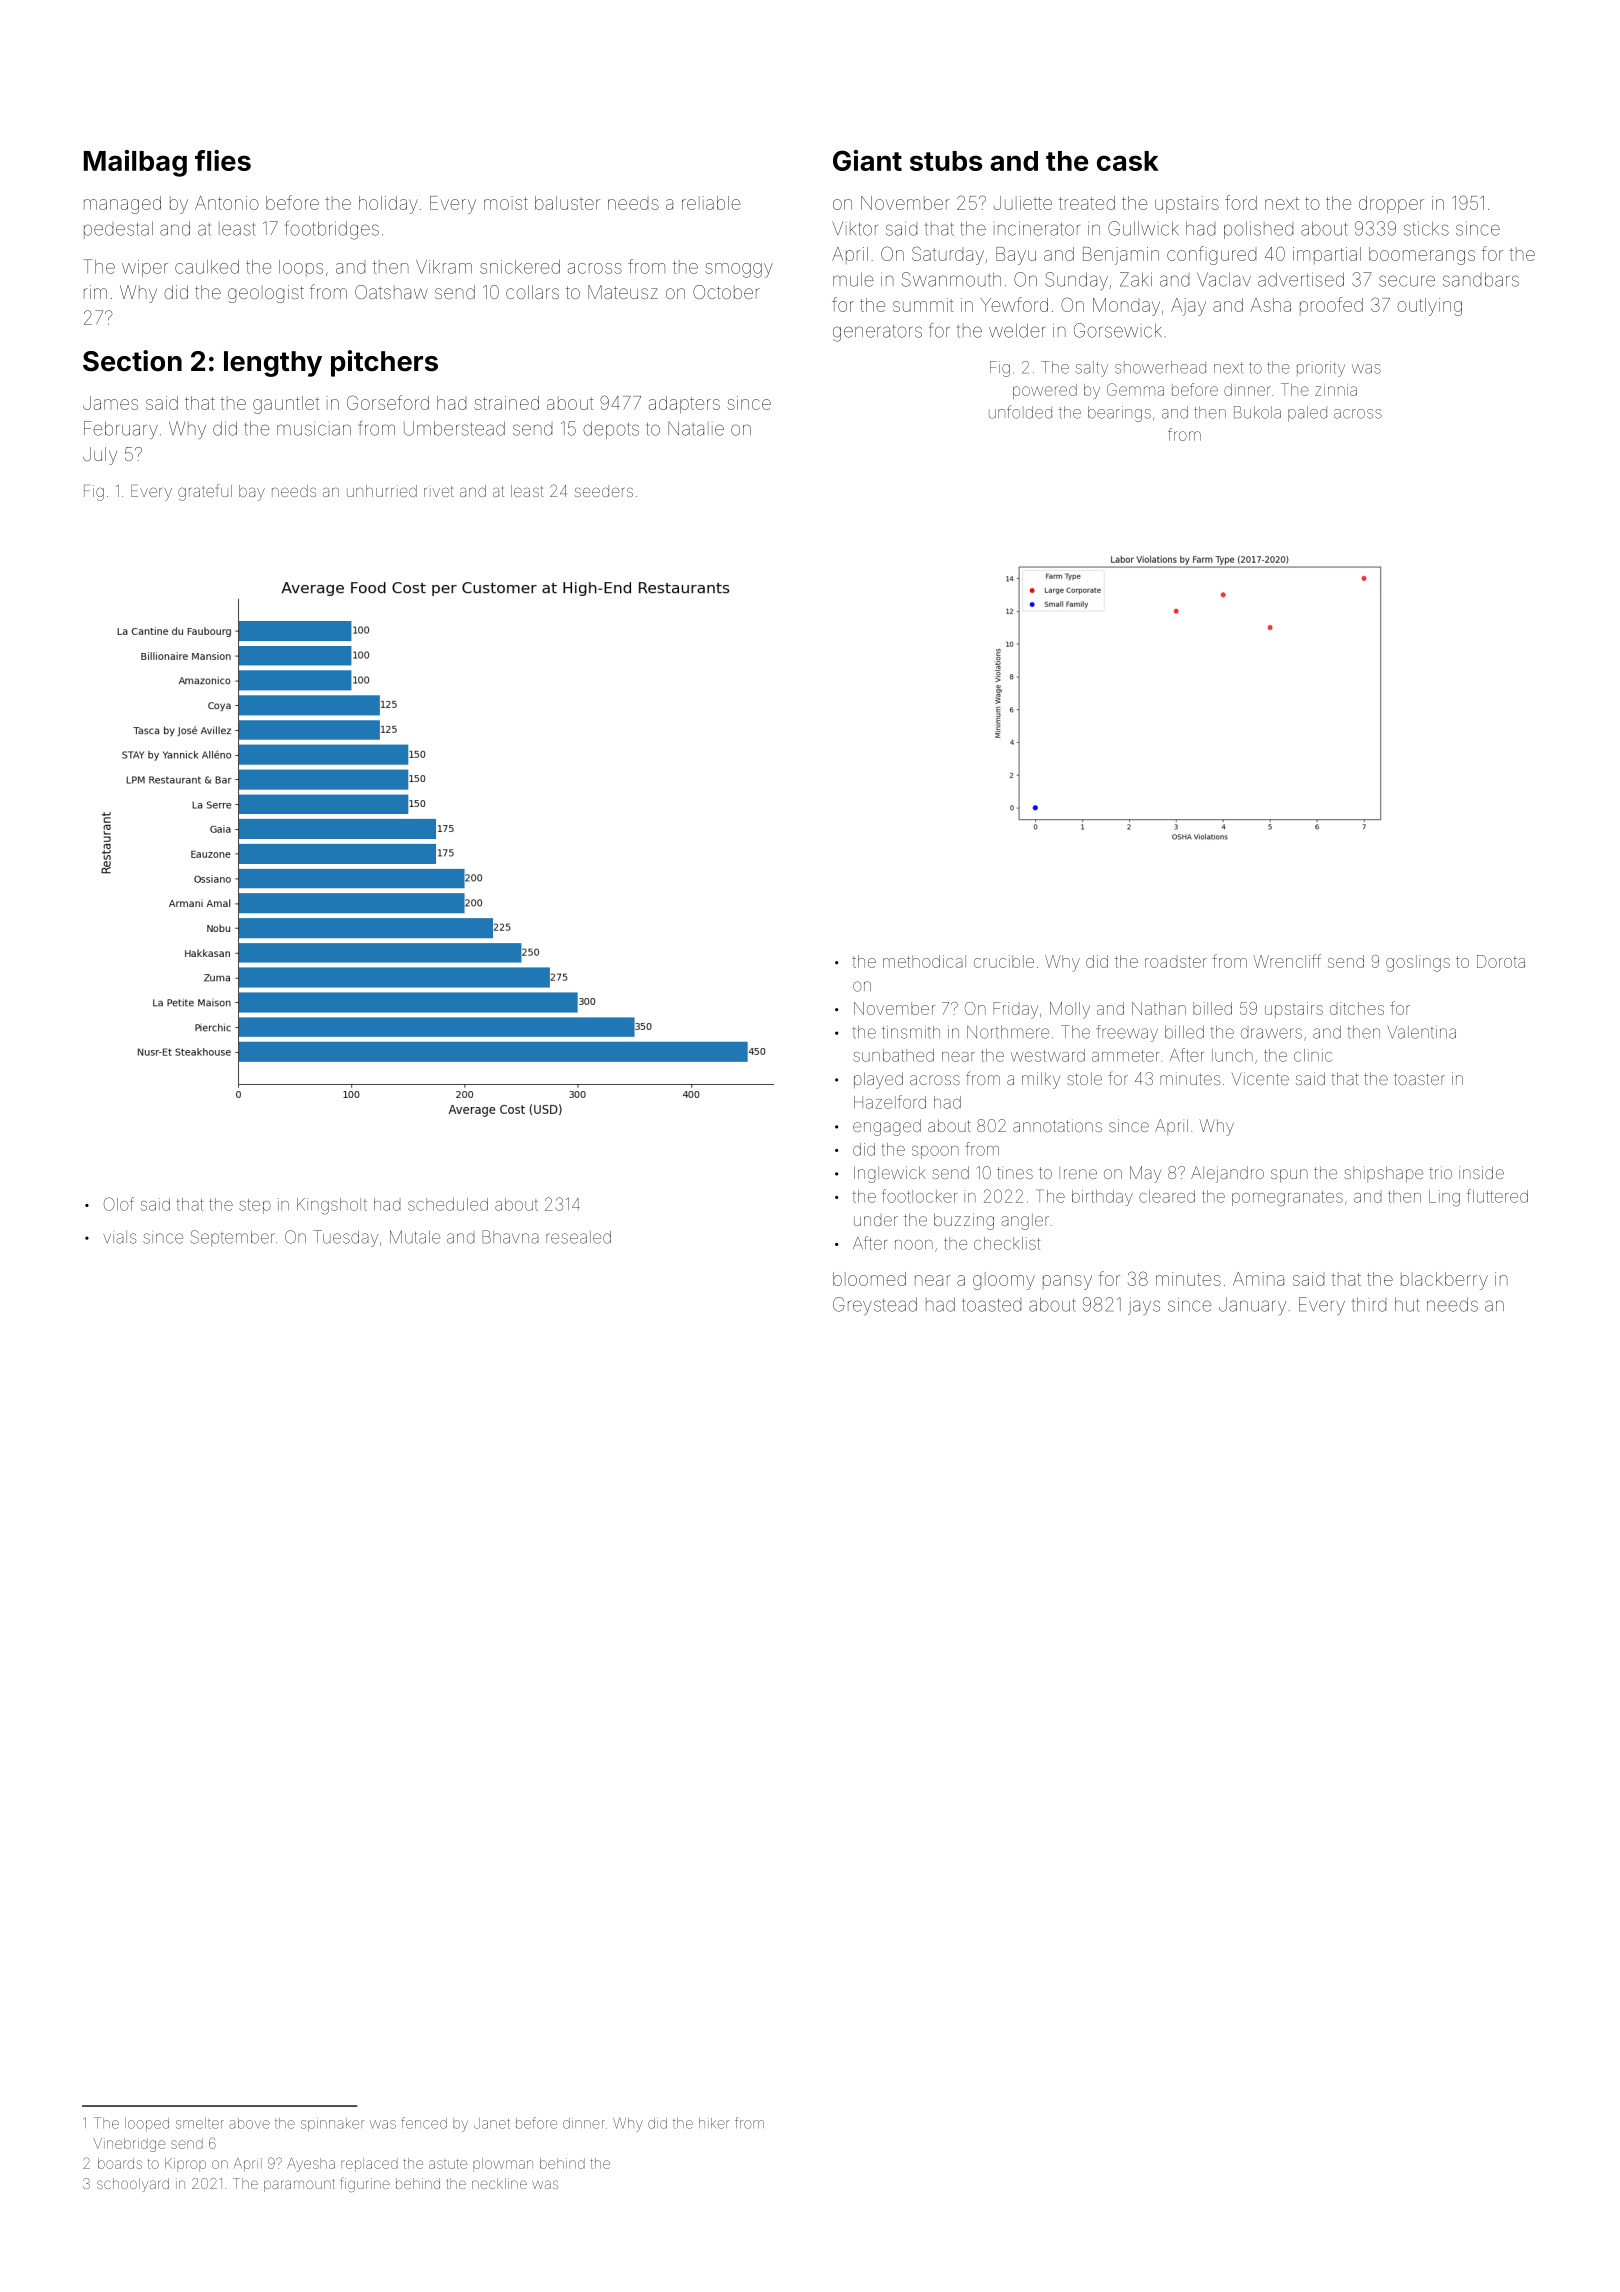  Describe the element at coordinates (946, 161) in the screenshot. I see `stubs` at that location.
